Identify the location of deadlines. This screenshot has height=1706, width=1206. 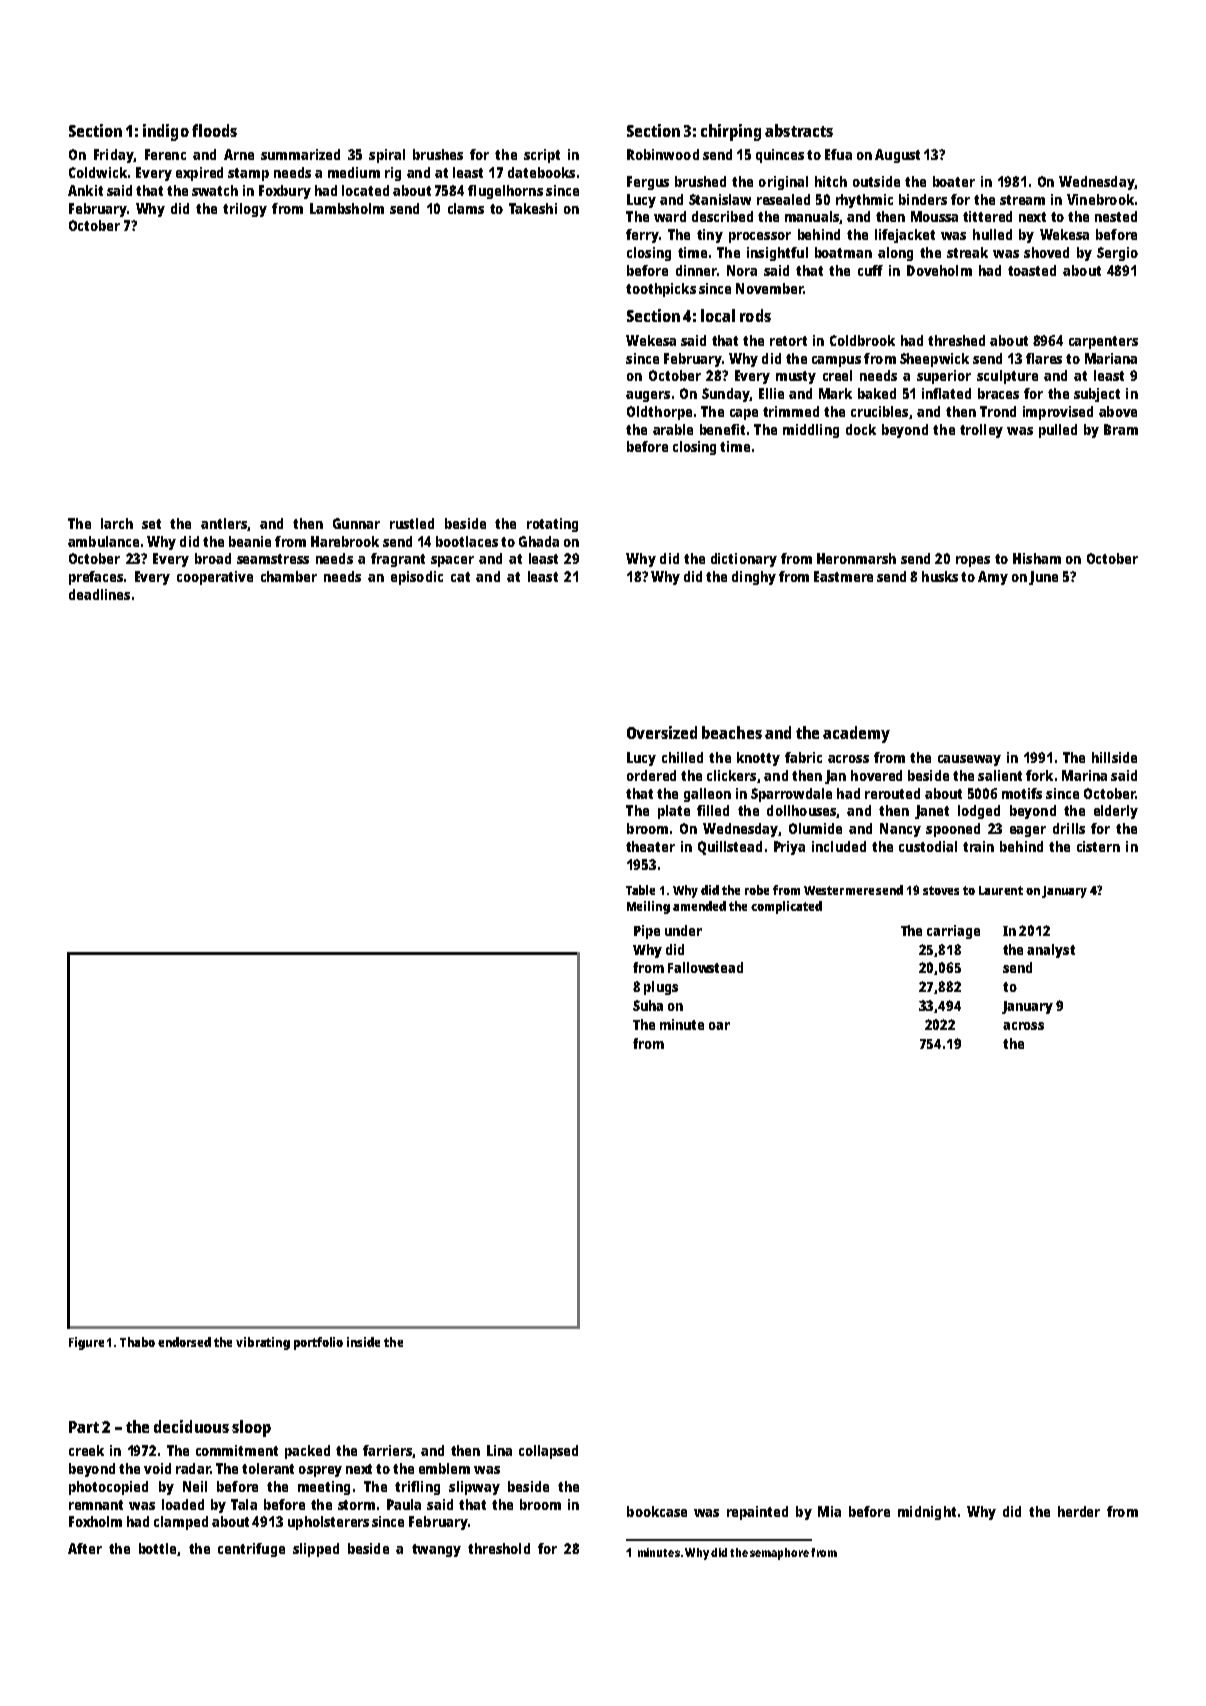
(99, 594).
